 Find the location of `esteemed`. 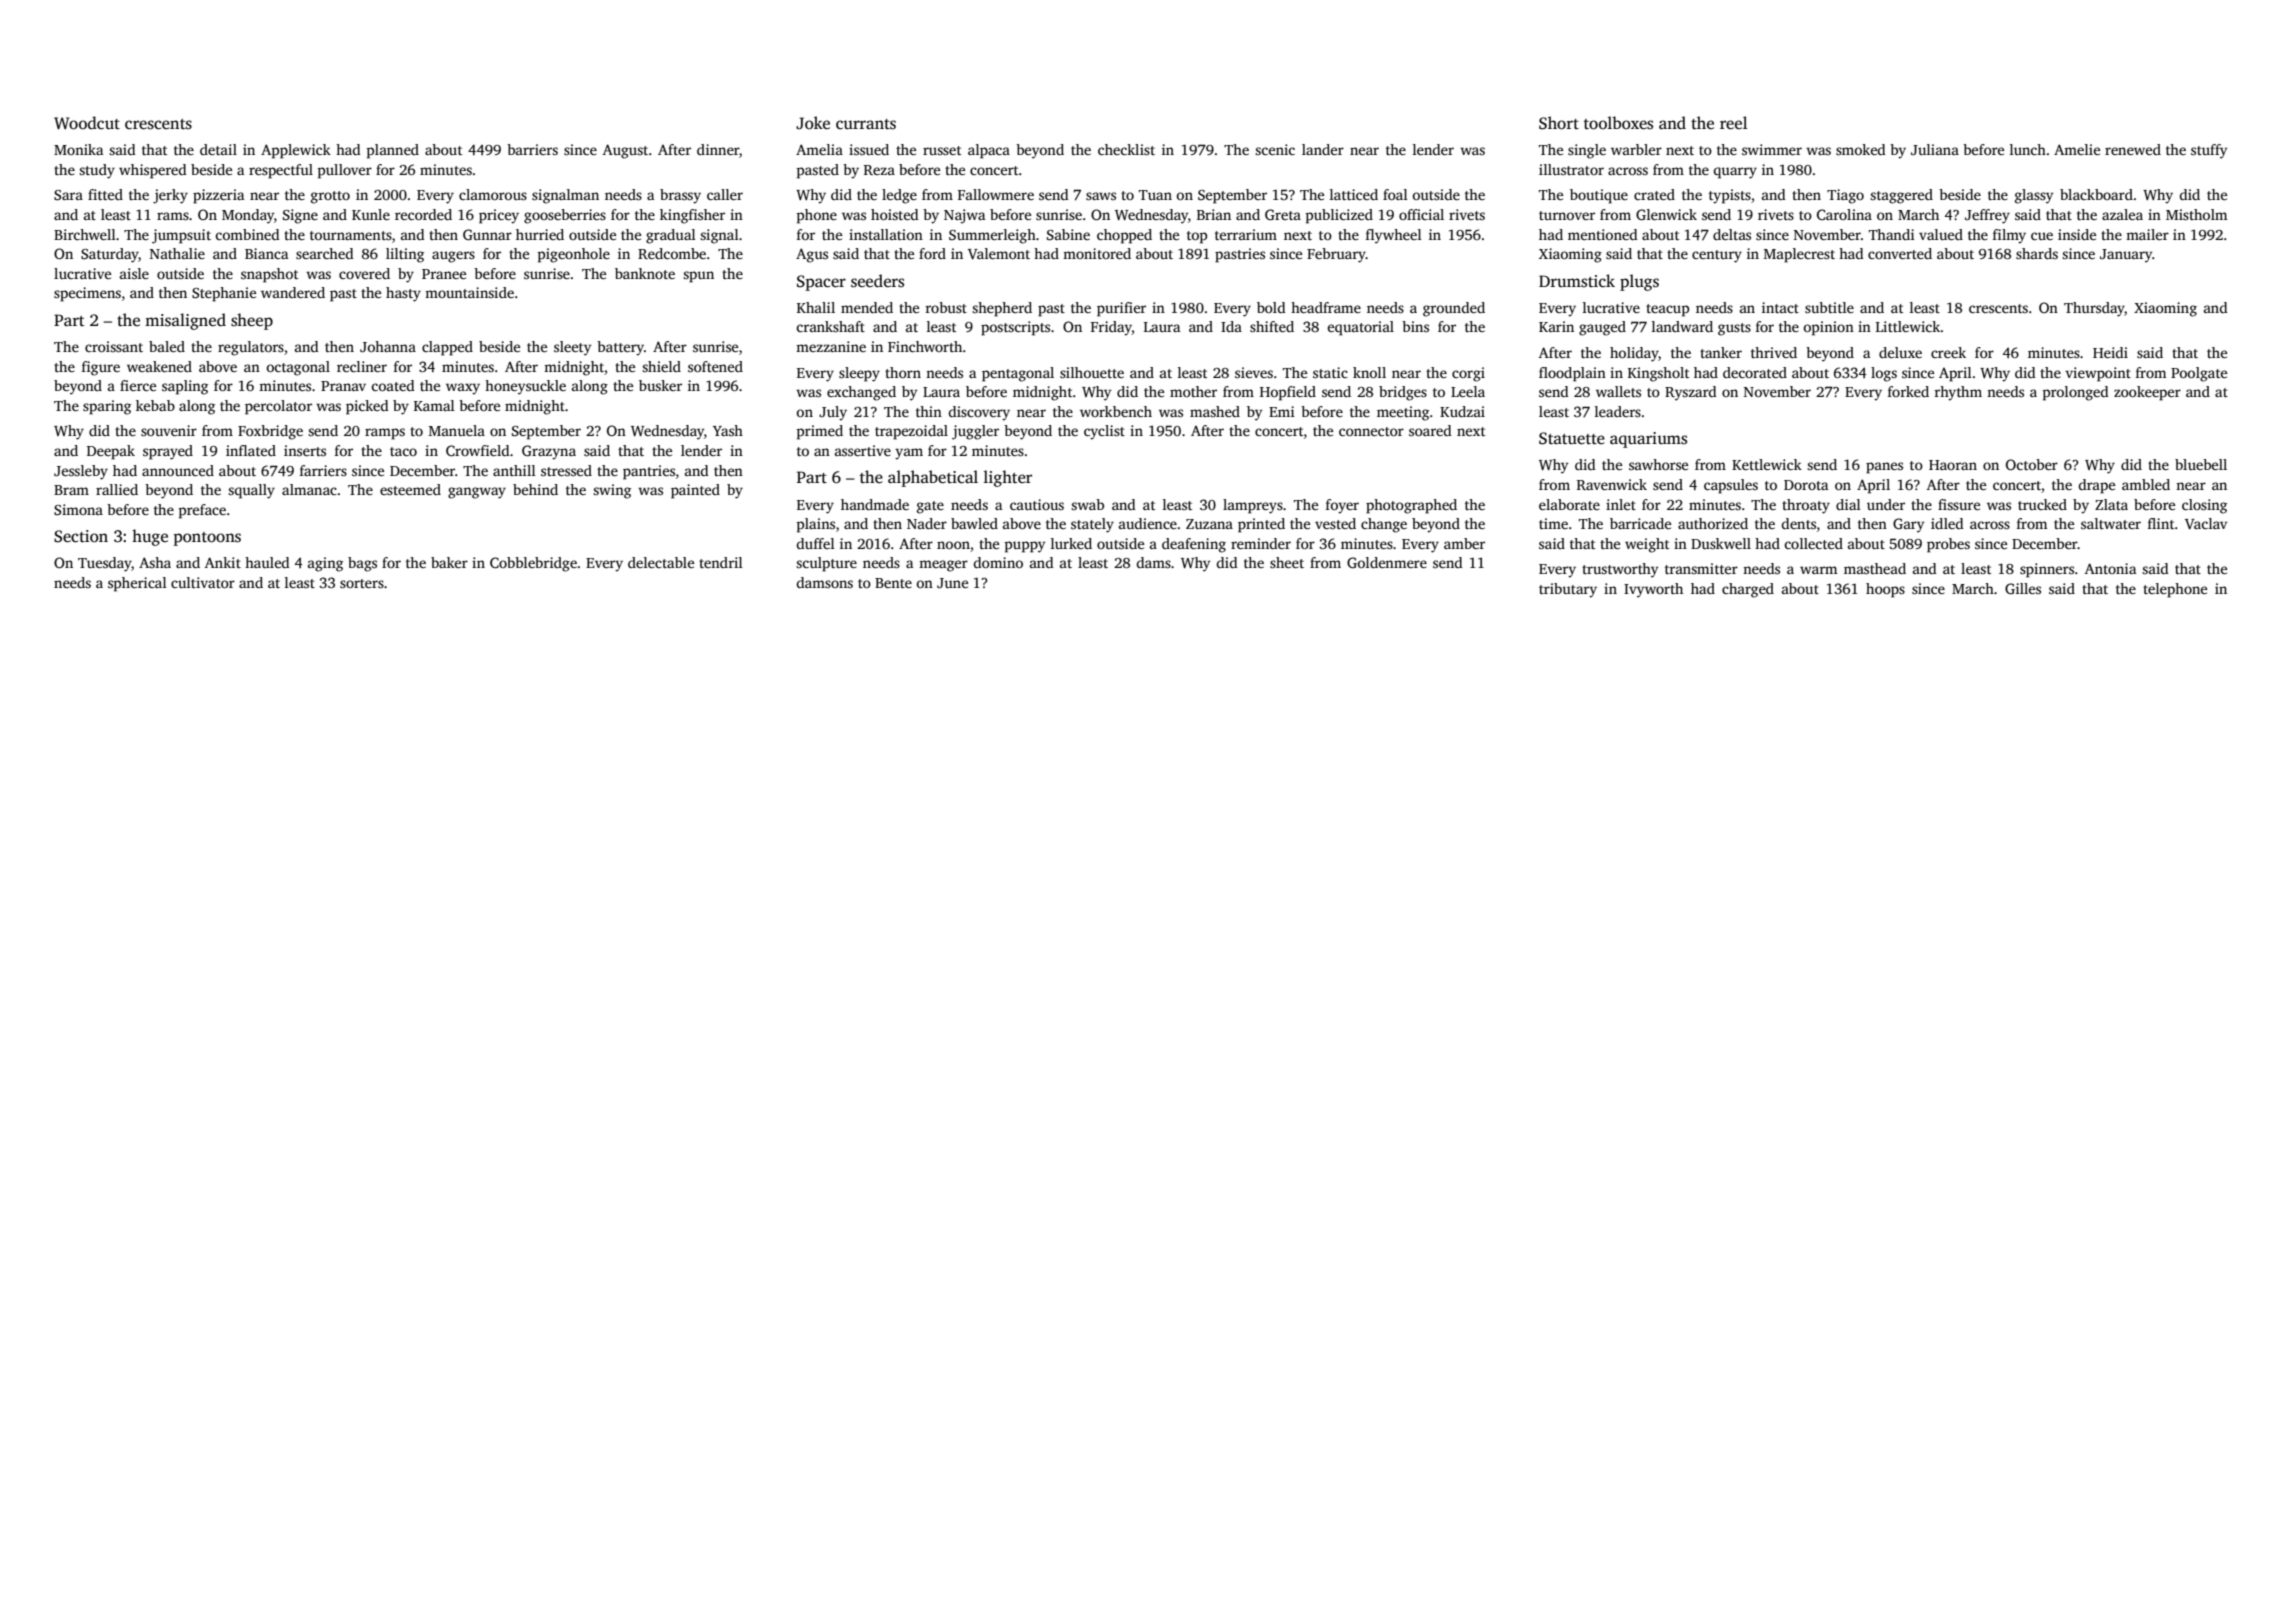

esteemed is located at coordinates (410, 489).
